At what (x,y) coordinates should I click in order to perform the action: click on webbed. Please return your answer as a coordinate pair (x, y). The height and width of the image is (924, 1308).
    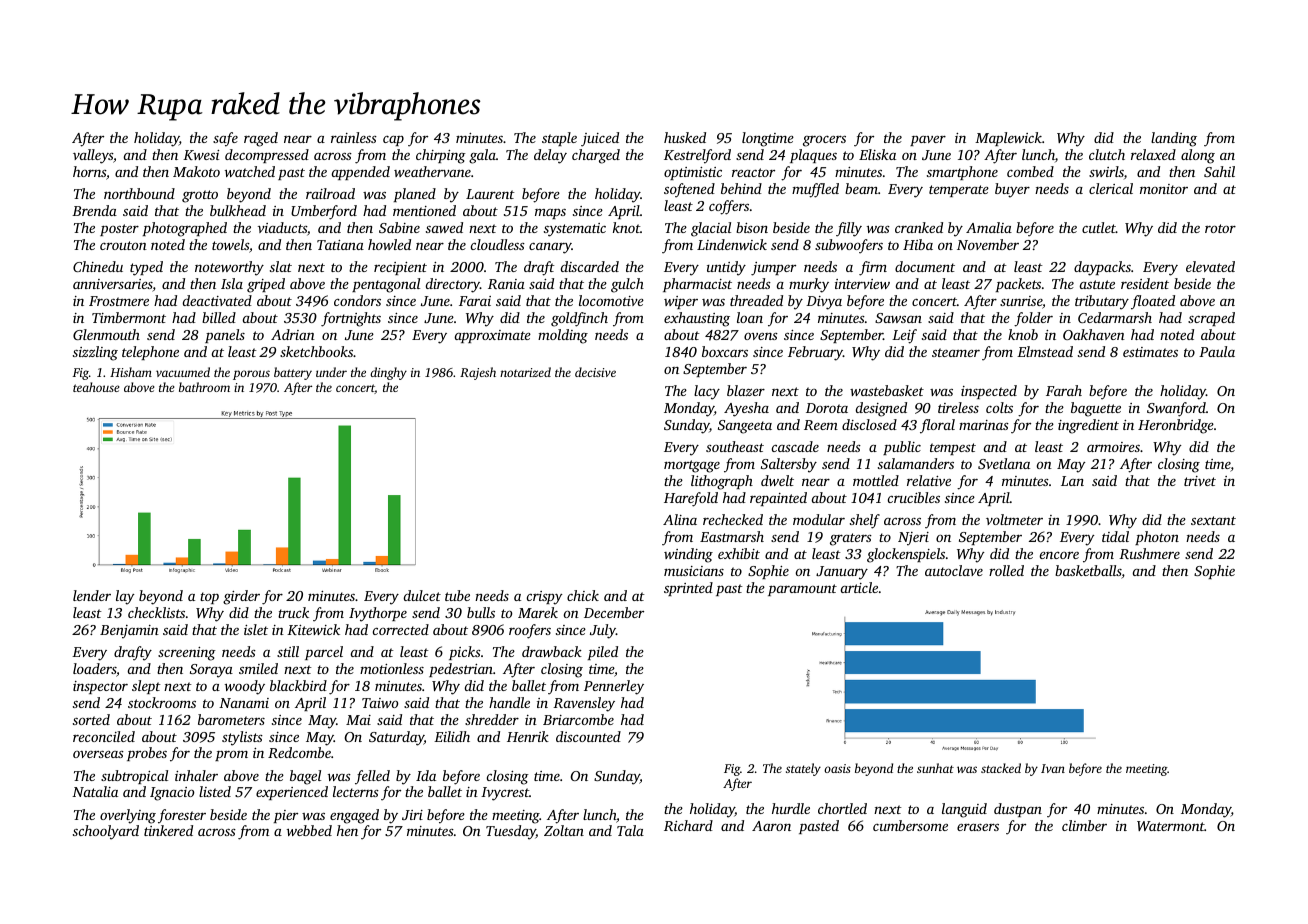
    Looking at the image, I should click on (309, 830).
